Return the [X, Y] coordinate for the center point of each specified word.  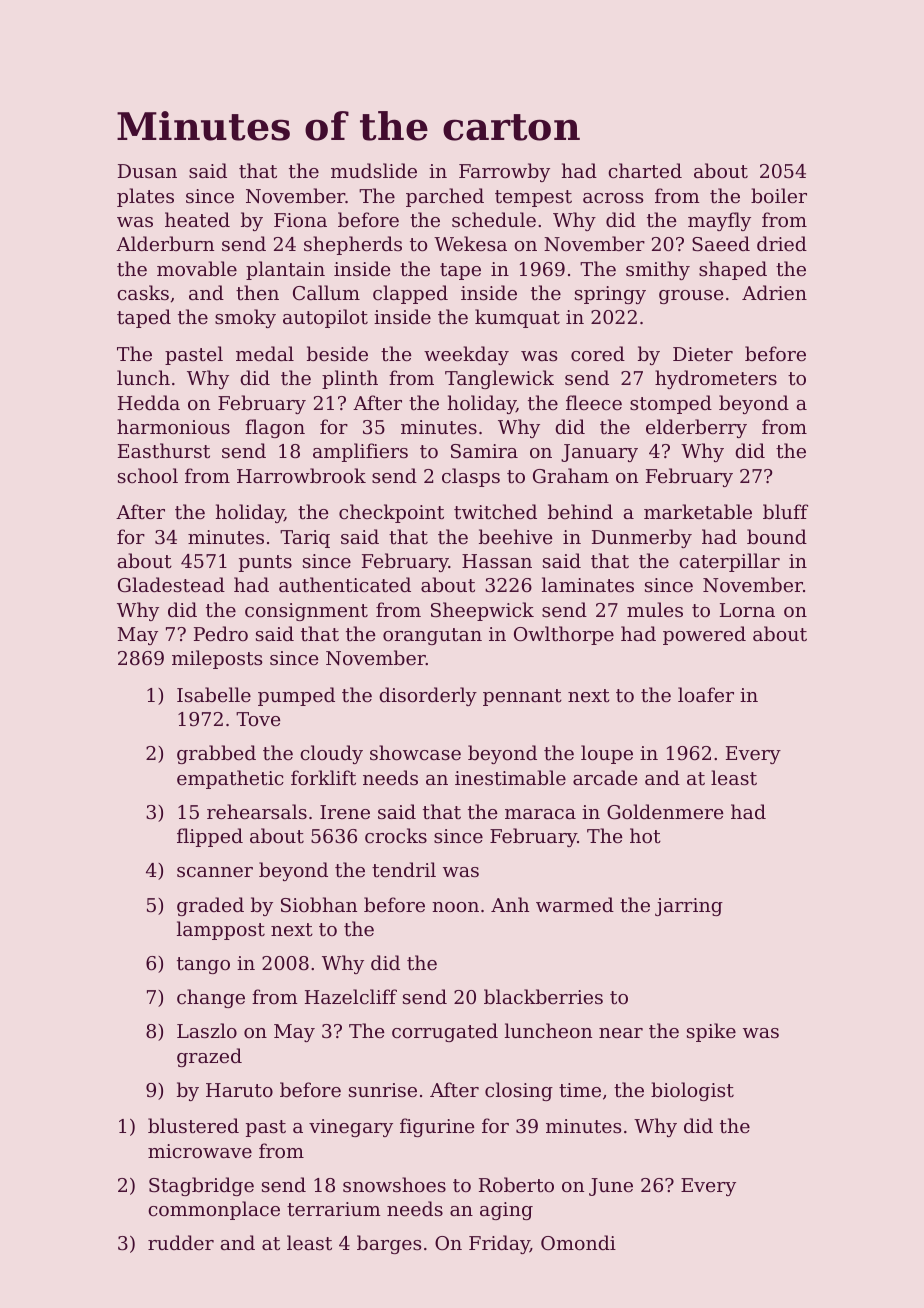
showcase [415, 752]
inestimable [510, 777]
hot [645, 835]
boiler [779, 195]
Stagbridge [201, 1186]
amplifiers [360, 452]
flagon [275, 428]
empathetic [230, 779]
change [211, 998]
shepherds [353, 245]
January [599, 453]
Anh [510, 904]
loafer [706, 694]
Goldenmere [665, 811]
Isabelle [214, 694]
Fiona [300, 220]
